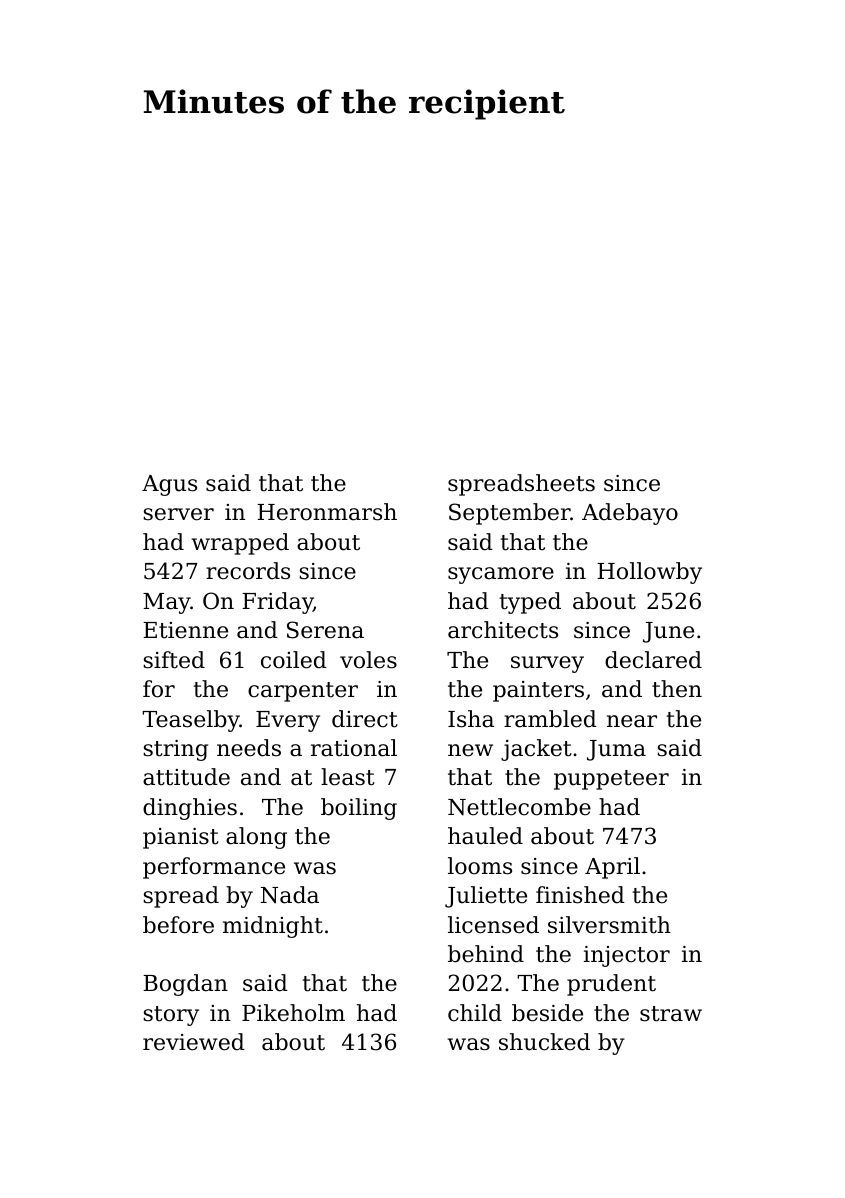 This image has width=845, height=1198. What do you see at coordinates (501, 575) in the image?
I see `sycamore` at bounding box center [501, 575].
